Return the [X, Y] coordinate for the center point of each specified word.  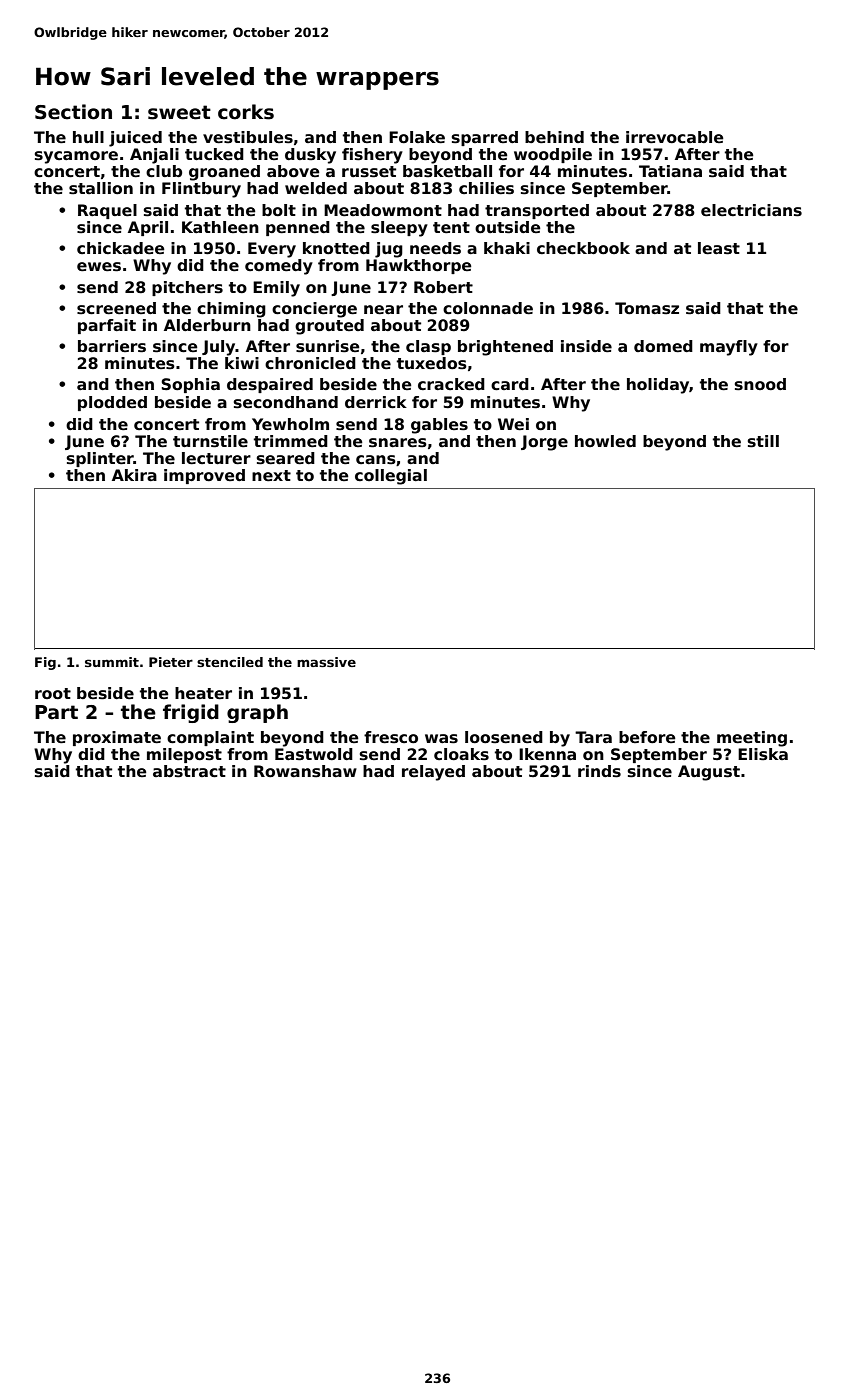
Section [73, 112]
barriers [112, 346]
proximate [117, 738]
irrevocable [674, 137]
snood [760, 384]
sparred [485, 138]
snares [398, 443]
